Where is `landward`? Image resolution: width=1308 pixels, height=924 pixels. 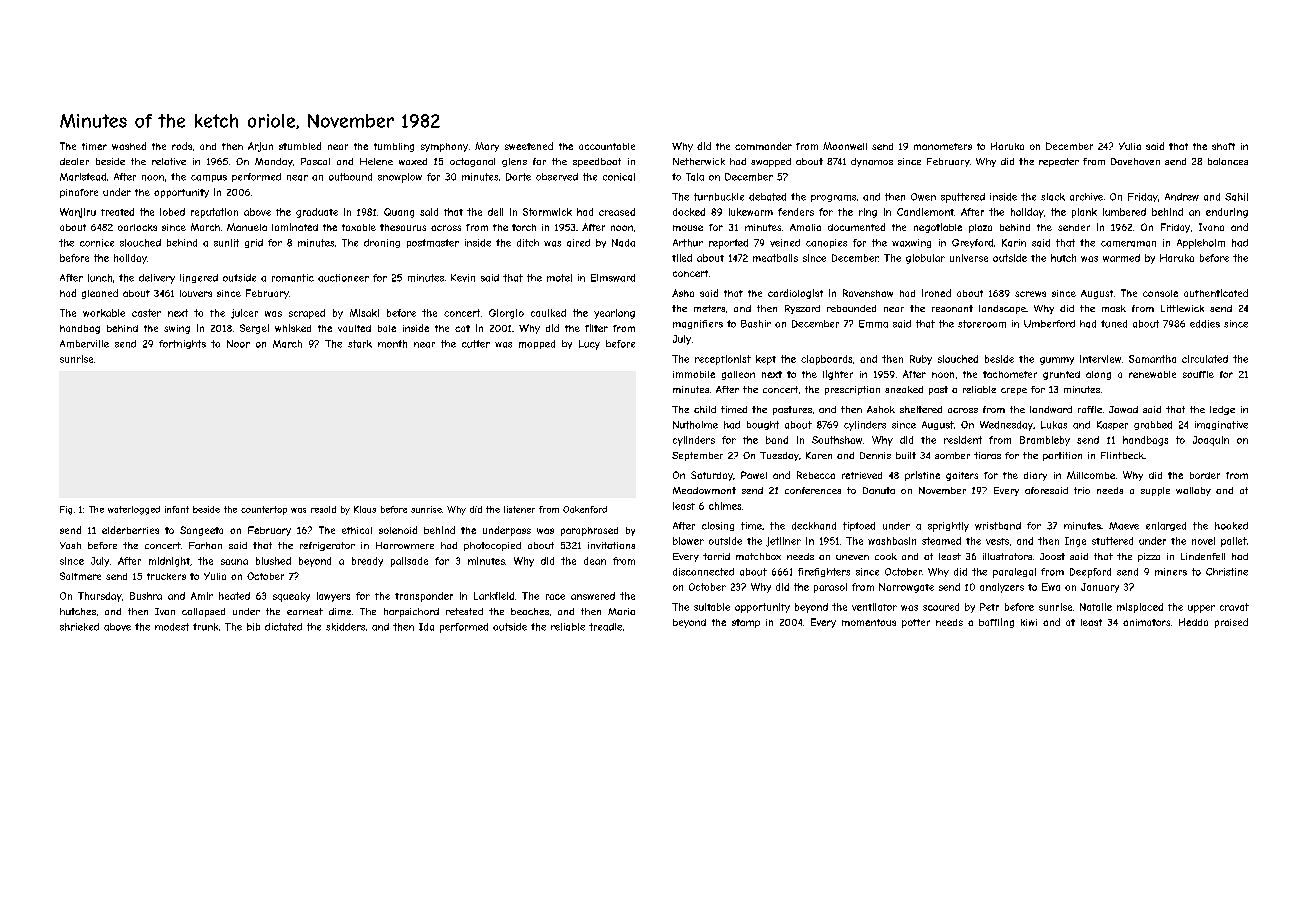 landward is located at coordinates (1051, 409).
